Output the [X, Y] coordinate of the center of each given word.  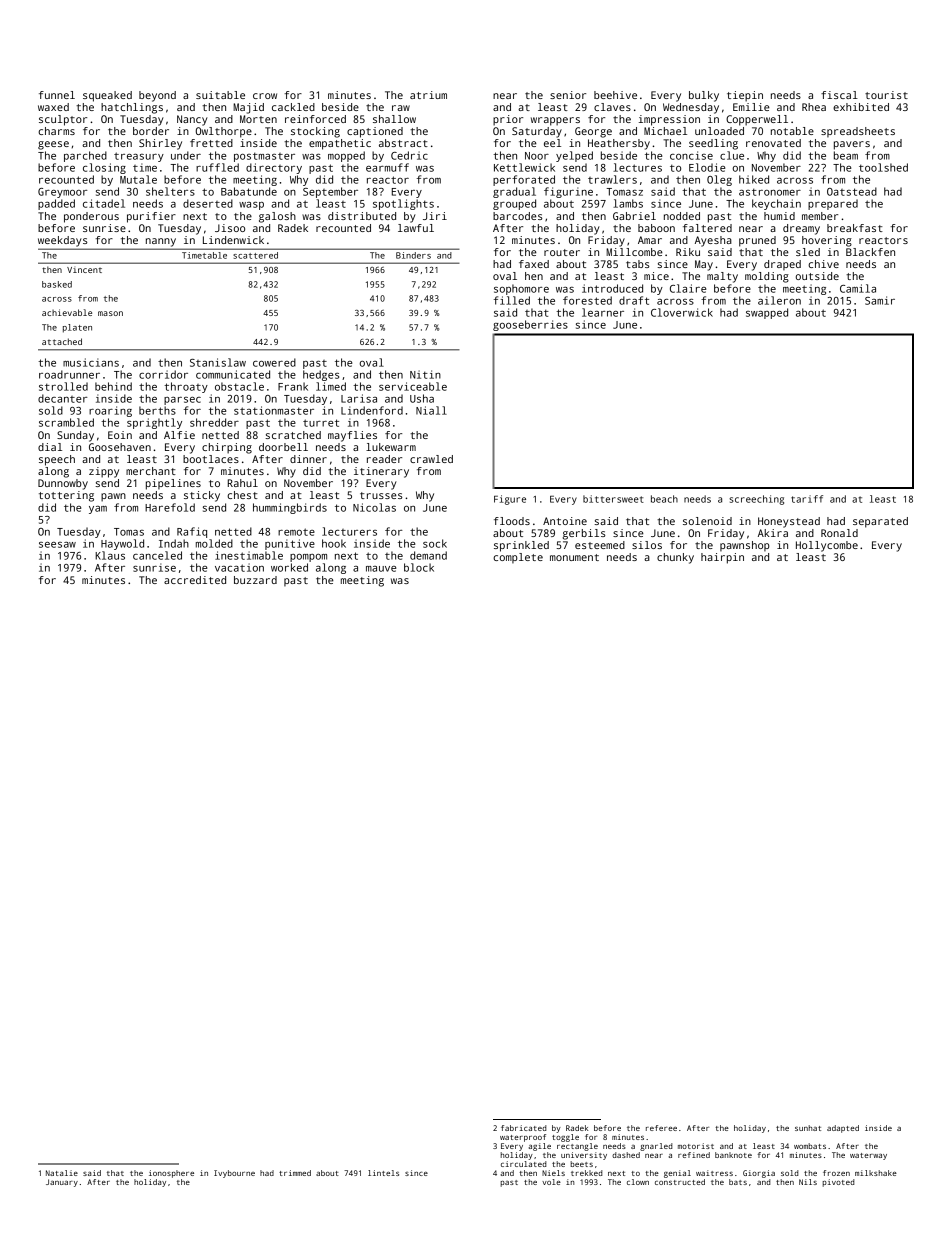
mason [110, 313]
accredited [195, 580]
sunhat [808, 1128]
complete [518, 558]
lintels [383, 1173]
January [62, 1183]
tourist [886, 95]
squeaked [107, 96]
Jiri [435, 216]
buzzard [255, 580]
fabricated [524, 1128]
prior [508, 120]
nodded [682, 216]
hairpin [722, 558]
